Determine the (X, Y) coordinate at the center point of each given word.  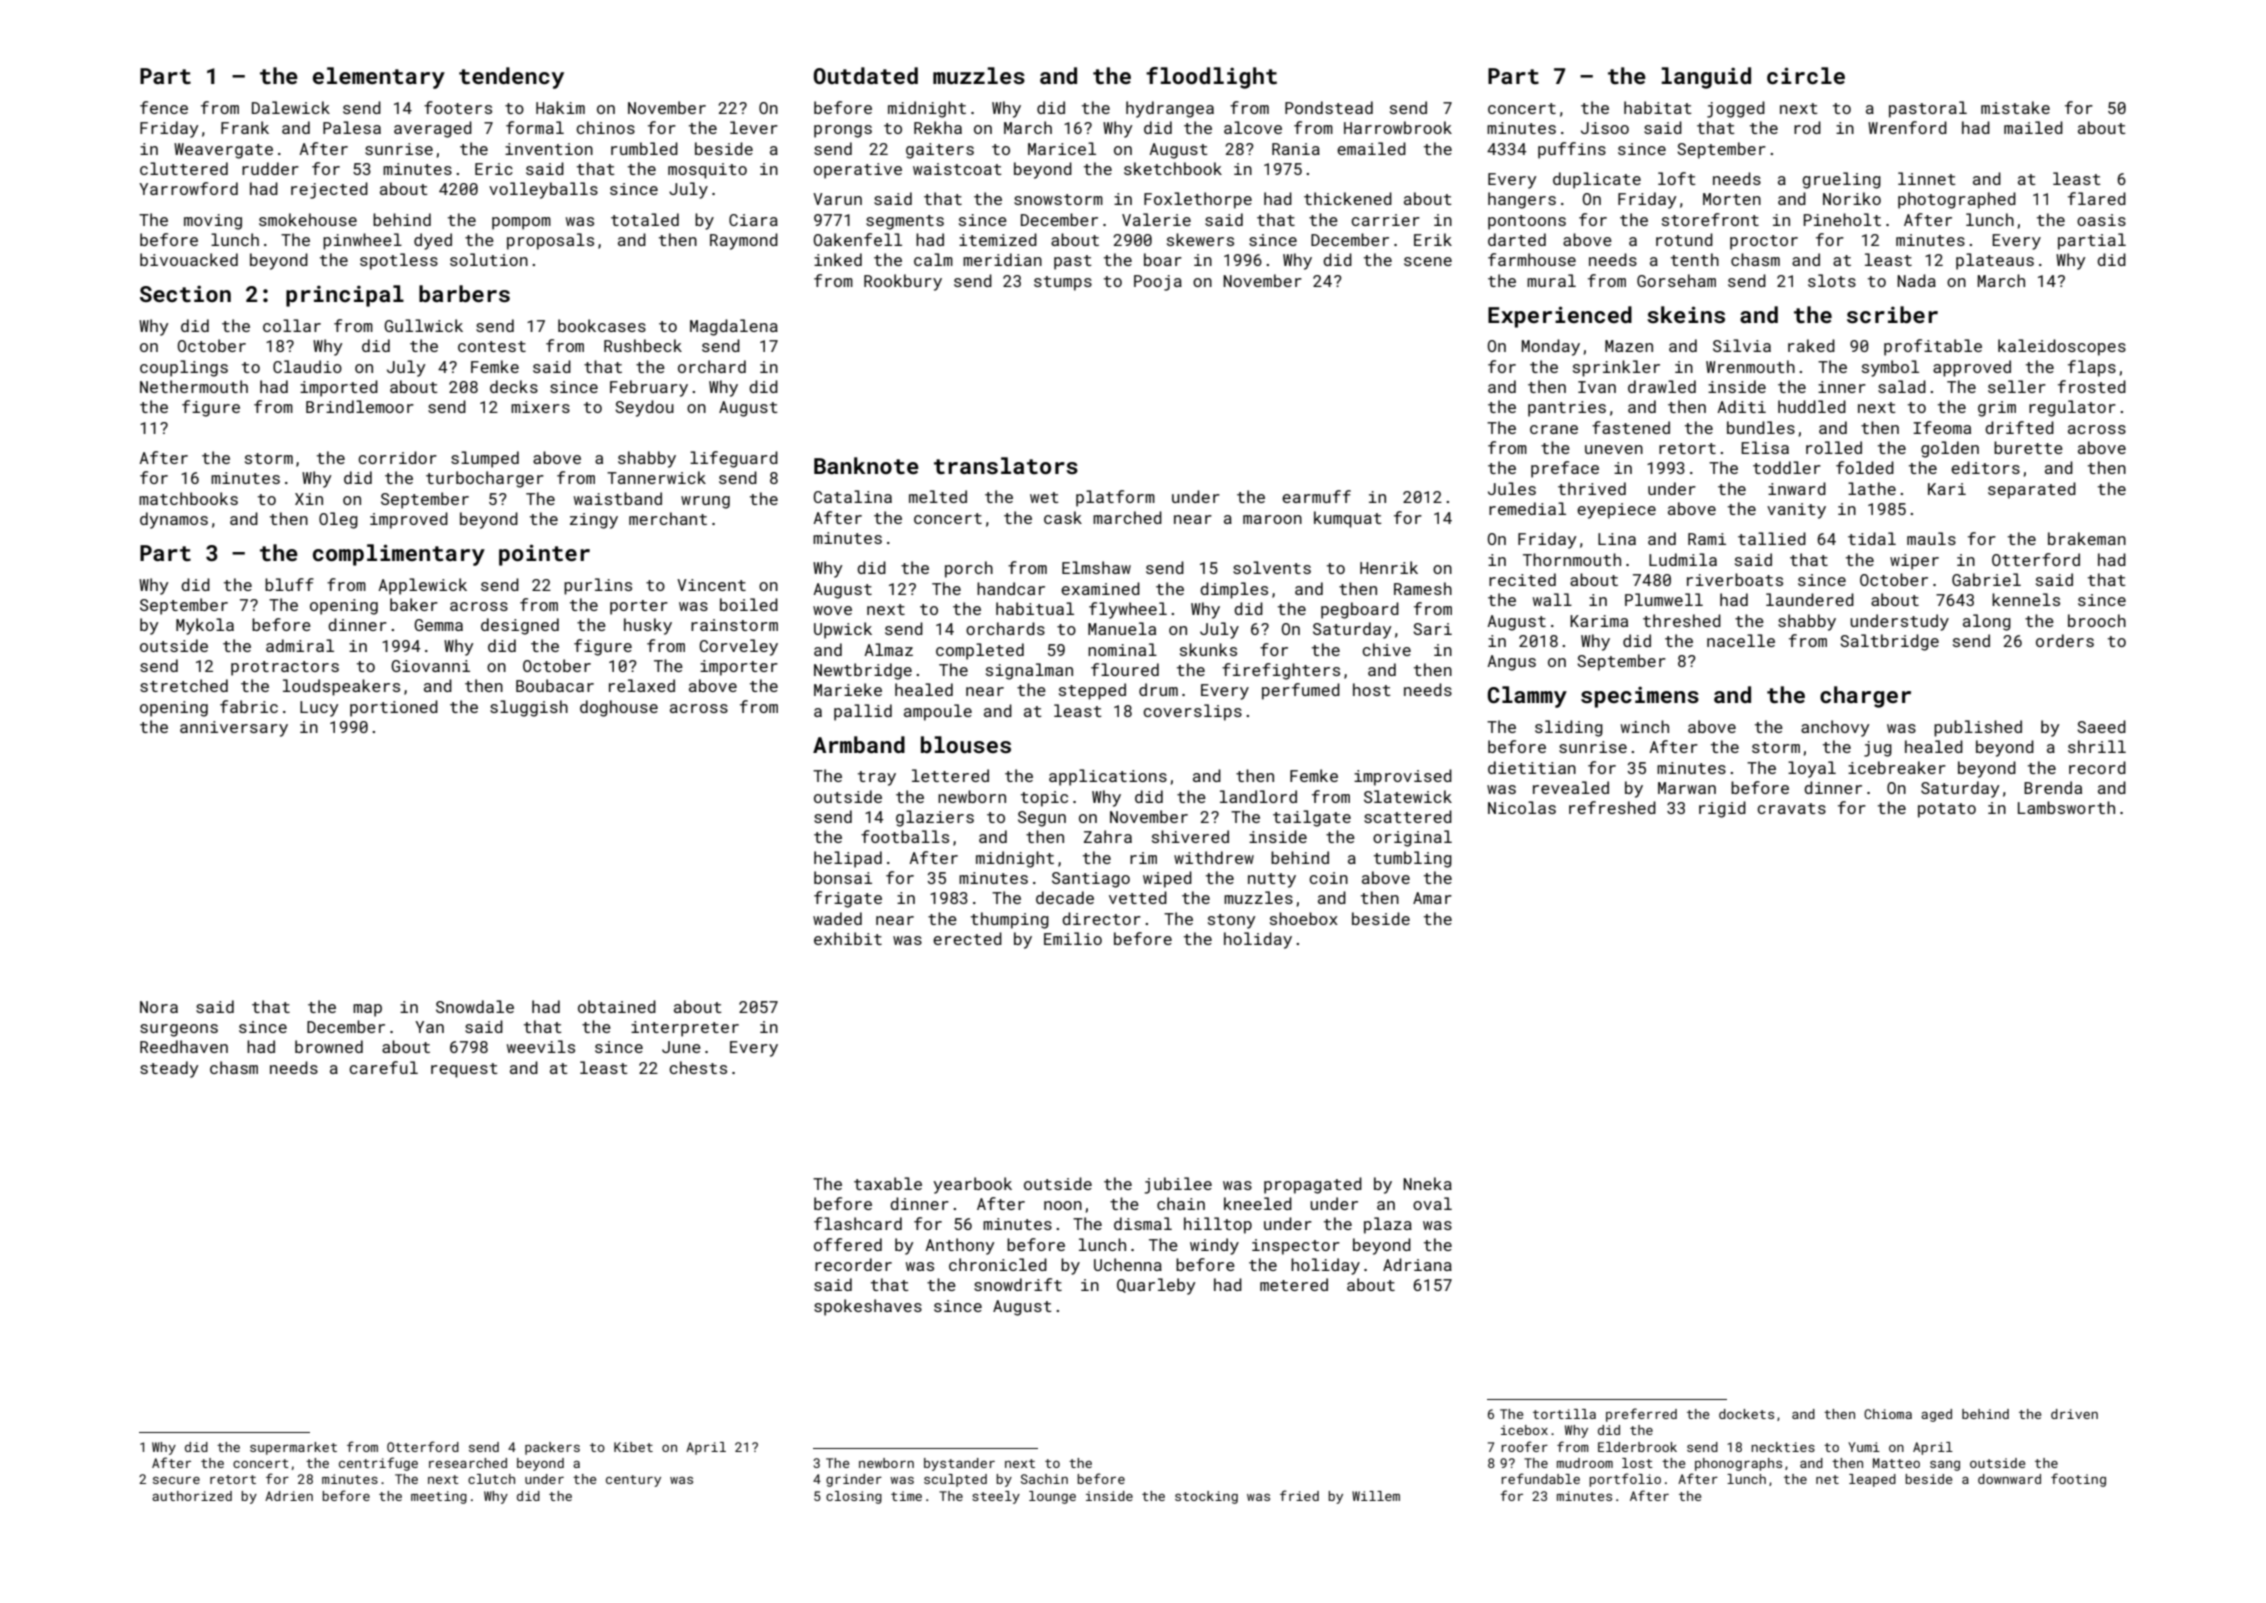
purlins (598, 586)
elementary (379, 78)
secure (176, 1480)
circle (1806, 75)
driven (2074, 1414)
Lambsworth (2066, 807)
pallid (863, 712)
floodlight (1211, 78)
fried (1299, 1495)
